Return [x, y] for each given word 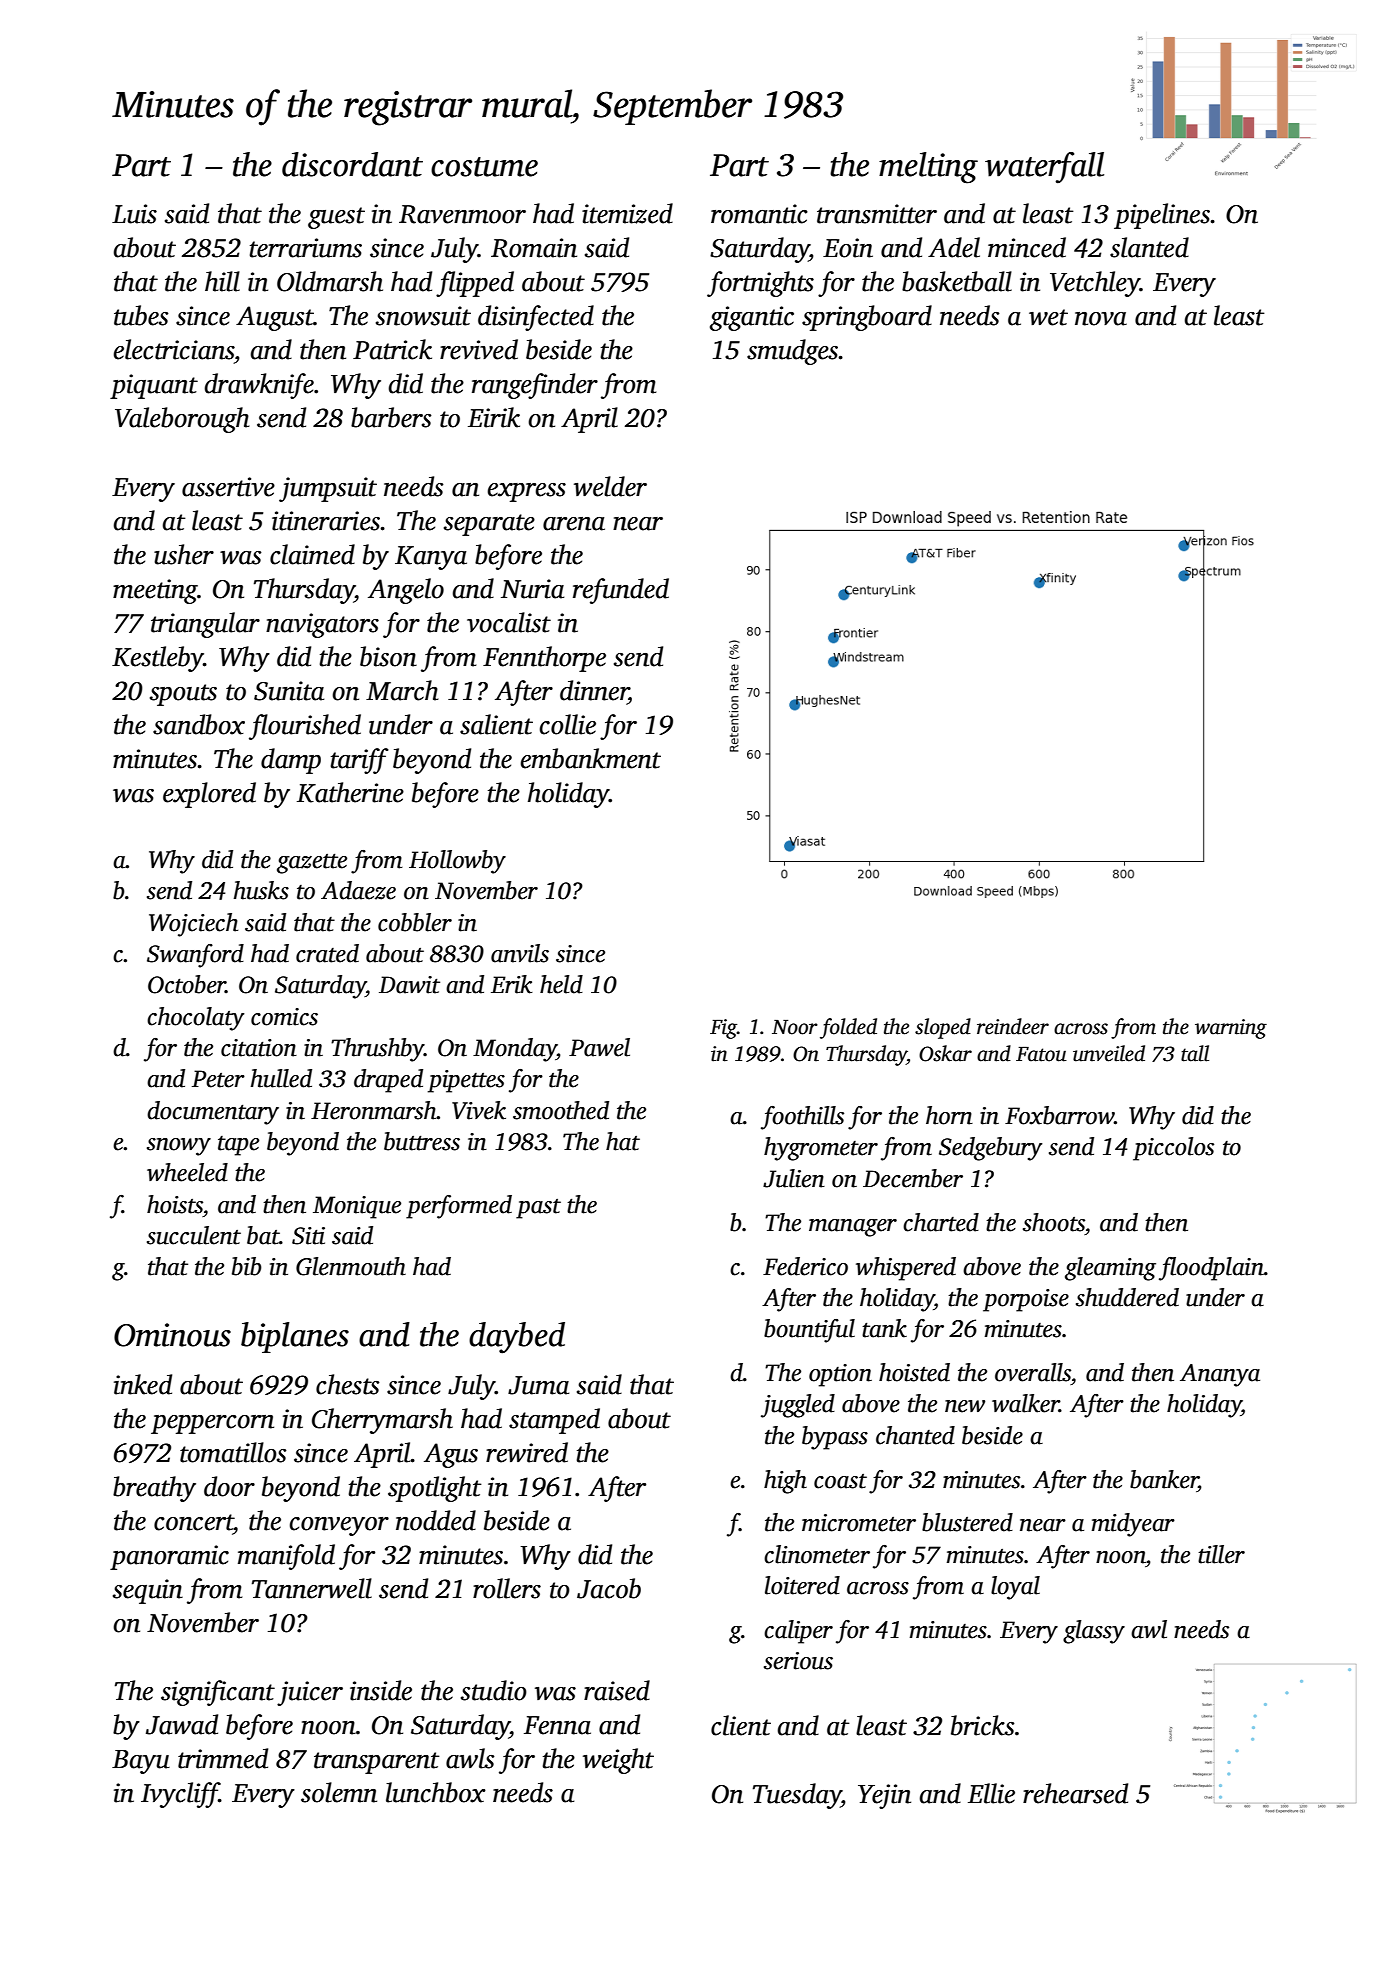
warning [1231, 1029]
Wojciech [193, 925]
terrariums [306, 248]
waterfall [1044, 168]
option [840, 1375]
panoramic [169, 1557]
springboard [867, 318]
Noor [795, 1027]
